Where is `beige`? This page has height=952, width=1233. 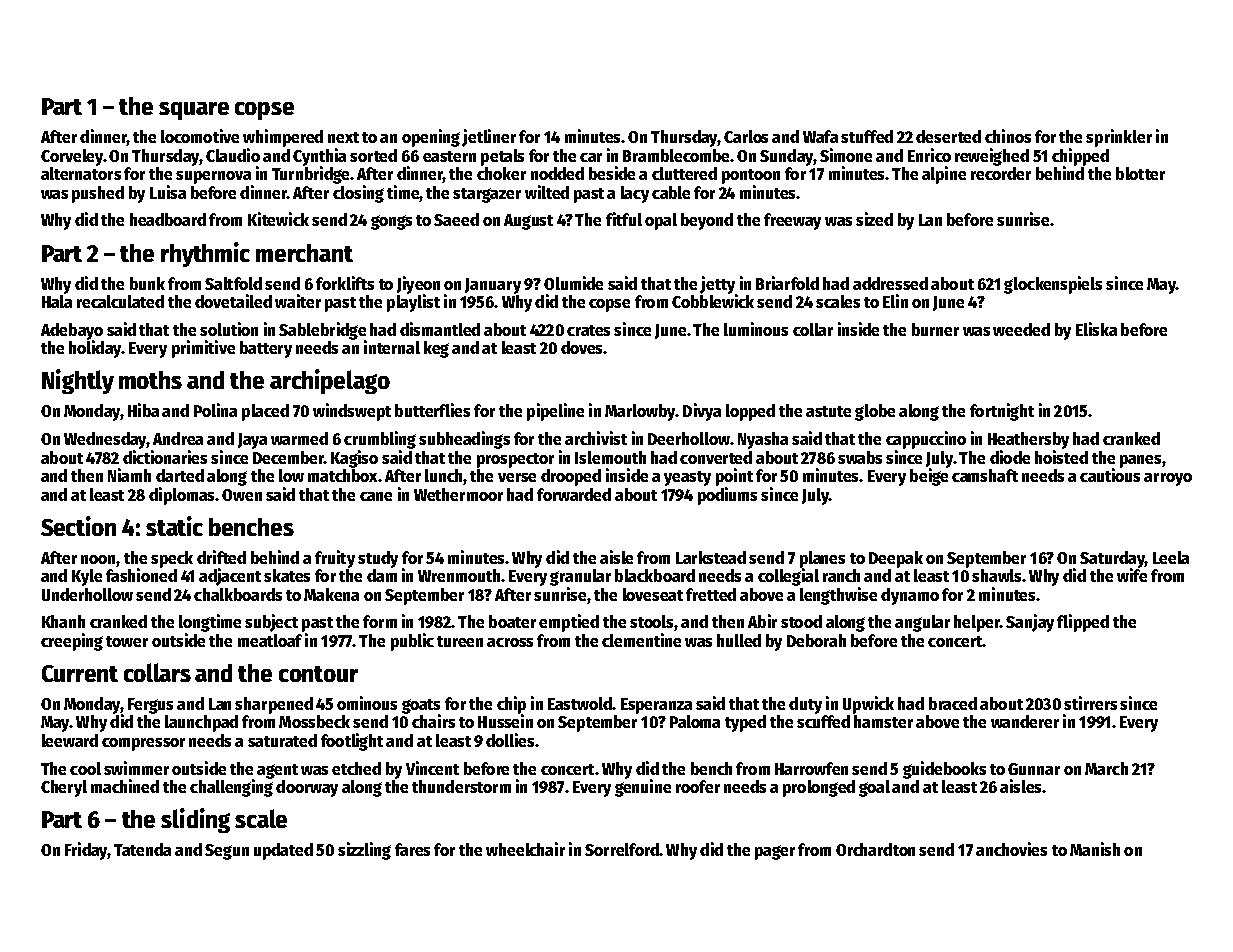 beige is located at coordinates (929, 477).
